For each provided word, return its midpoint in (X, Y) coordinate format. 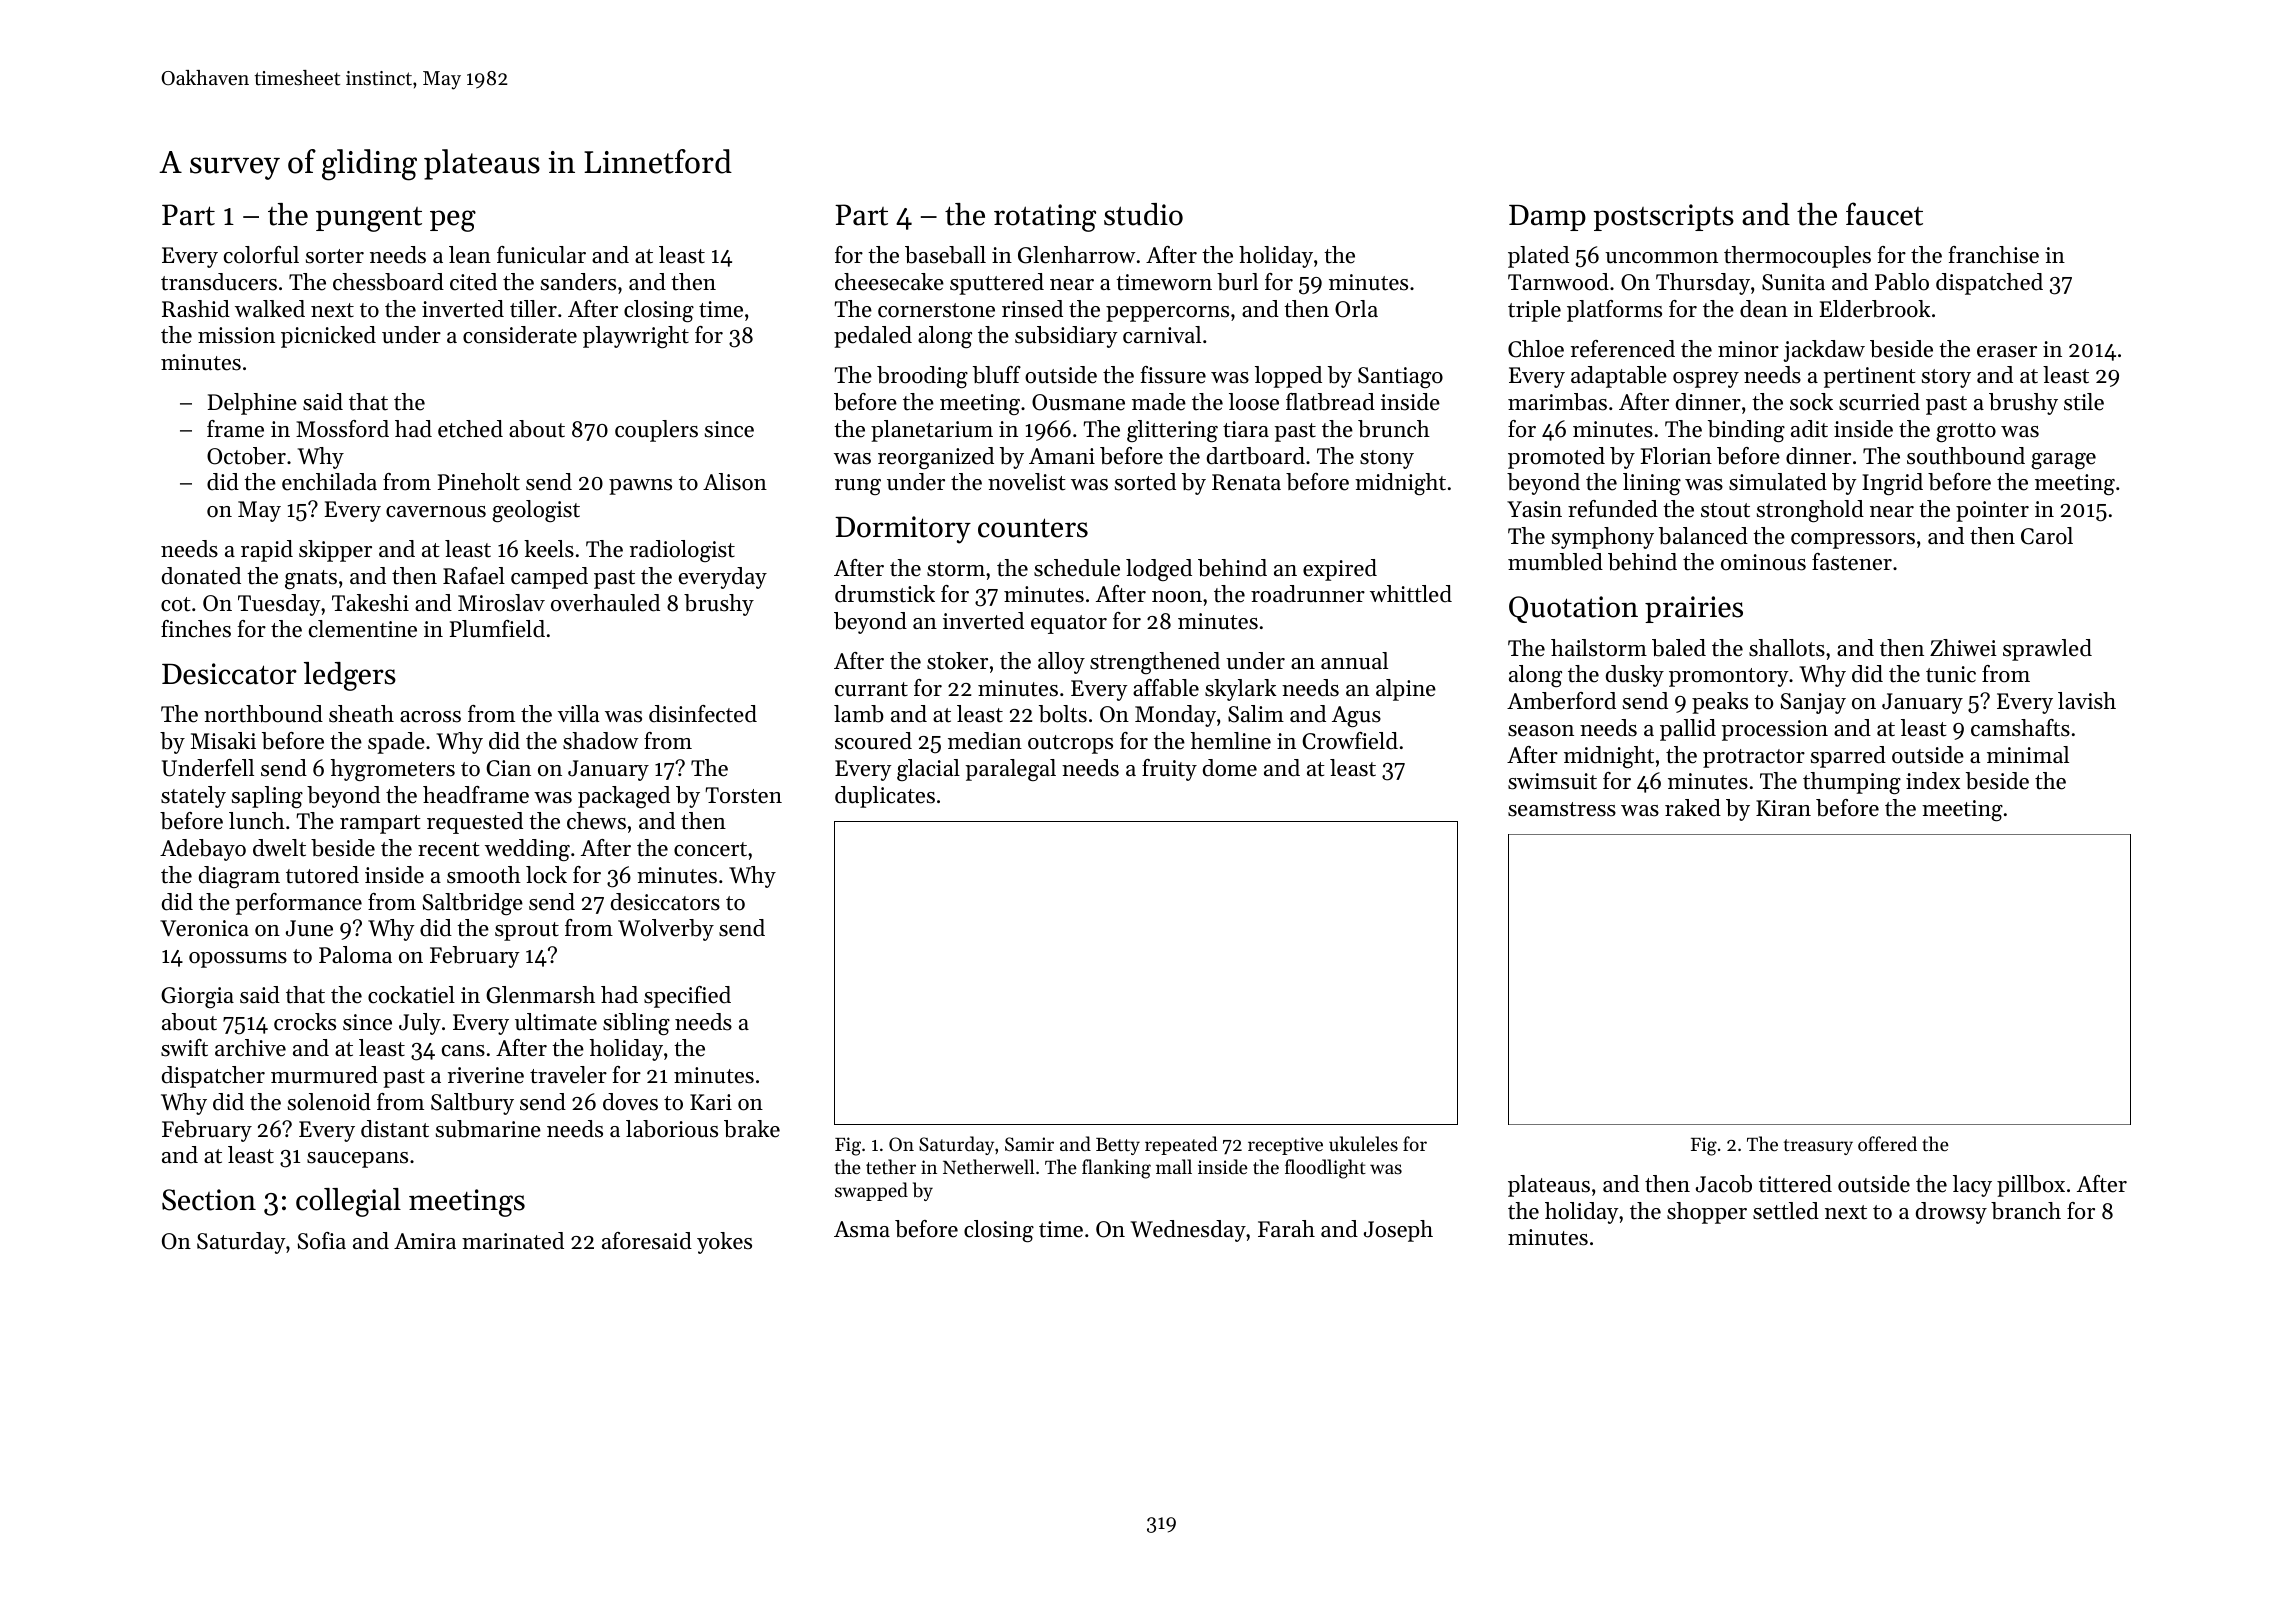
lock (546, 875)
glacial (928, 770)
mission (236, 335)
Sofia (322, 1241)
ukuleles (1363, 1143)
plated (1538, 257)
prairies (1694, 609)
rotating (1045, 218)
